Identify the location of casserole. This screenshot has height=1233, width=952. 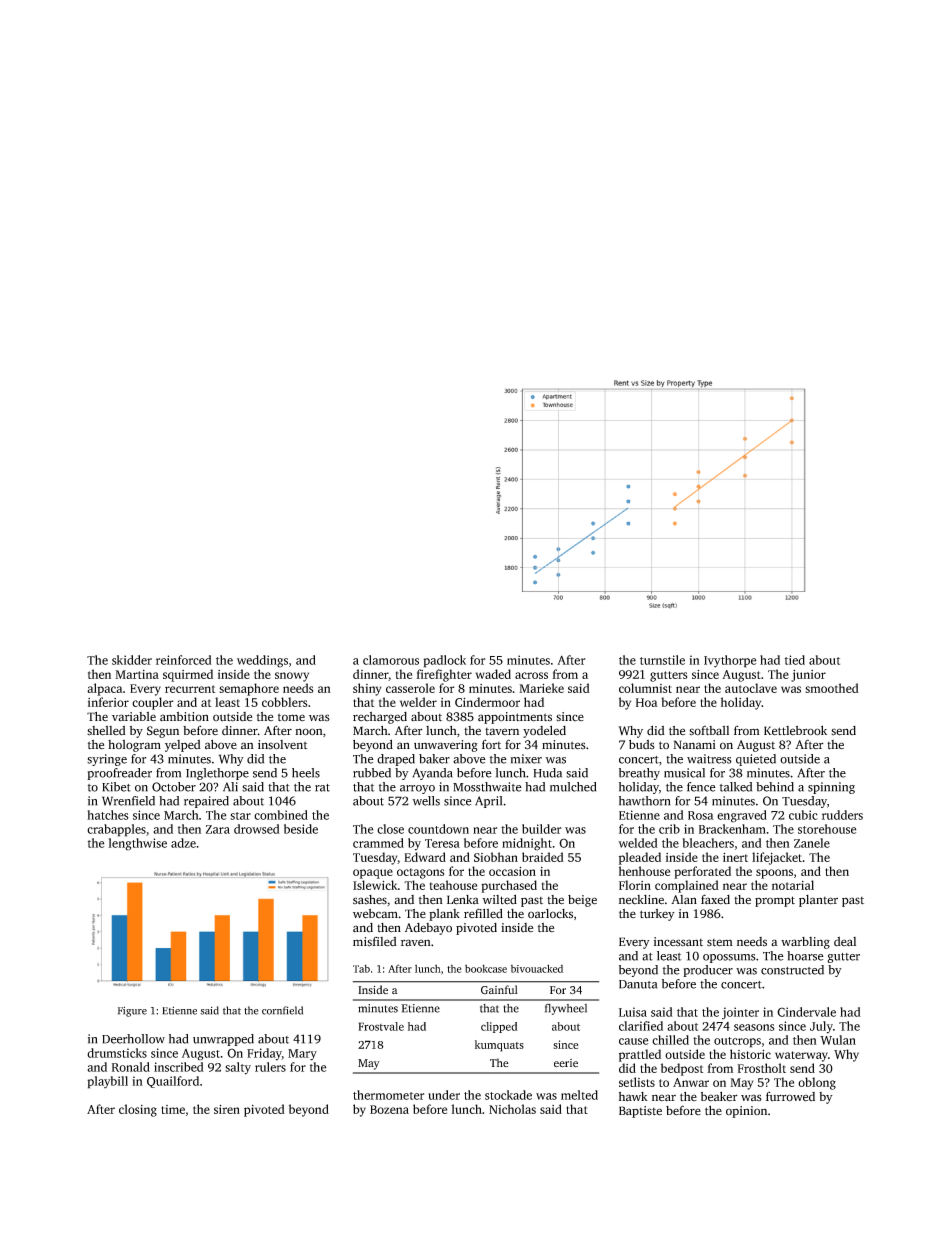
(410, 688).
